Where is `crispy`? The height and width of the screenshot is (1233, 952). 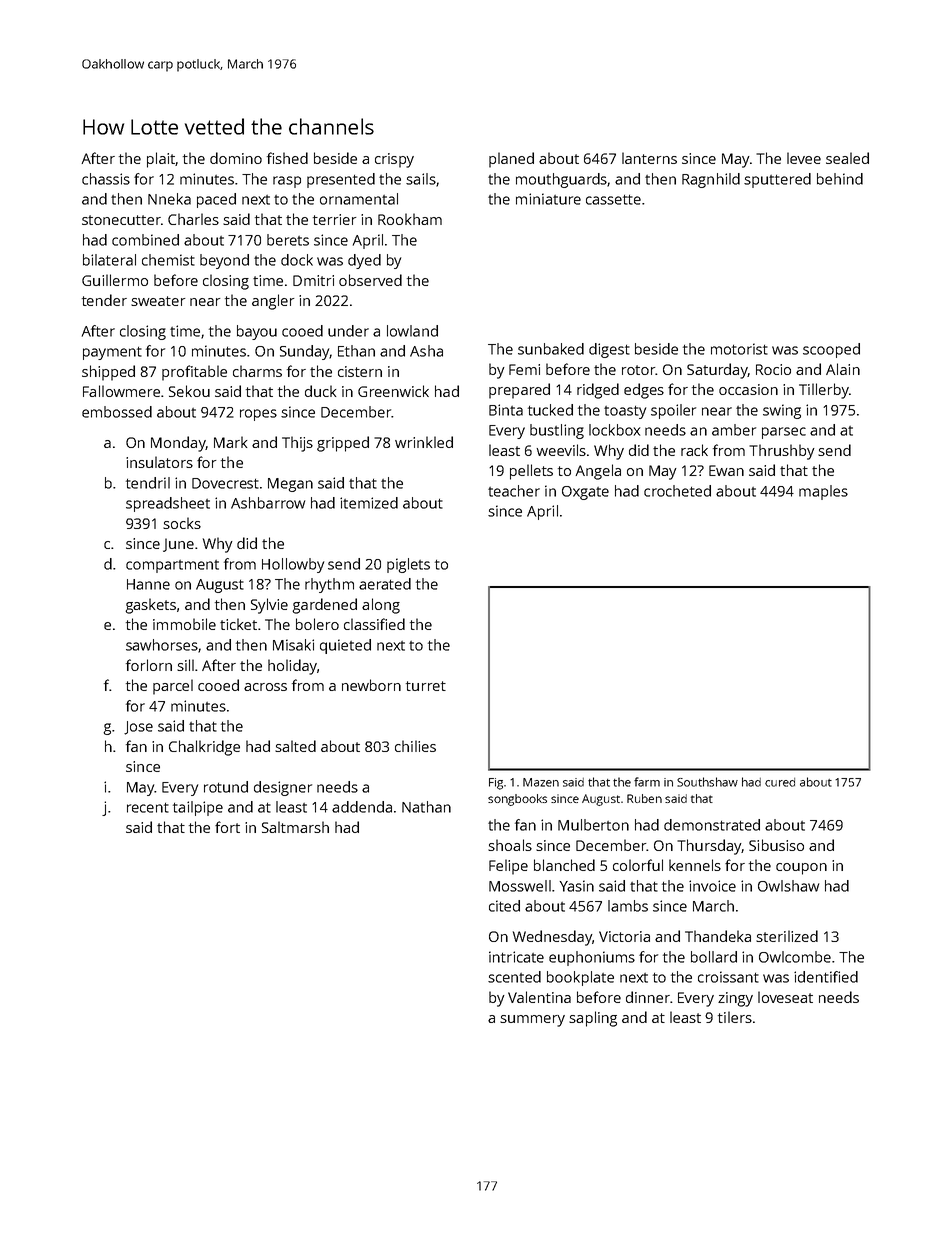 crispy is located at coordinates (394, 160).
